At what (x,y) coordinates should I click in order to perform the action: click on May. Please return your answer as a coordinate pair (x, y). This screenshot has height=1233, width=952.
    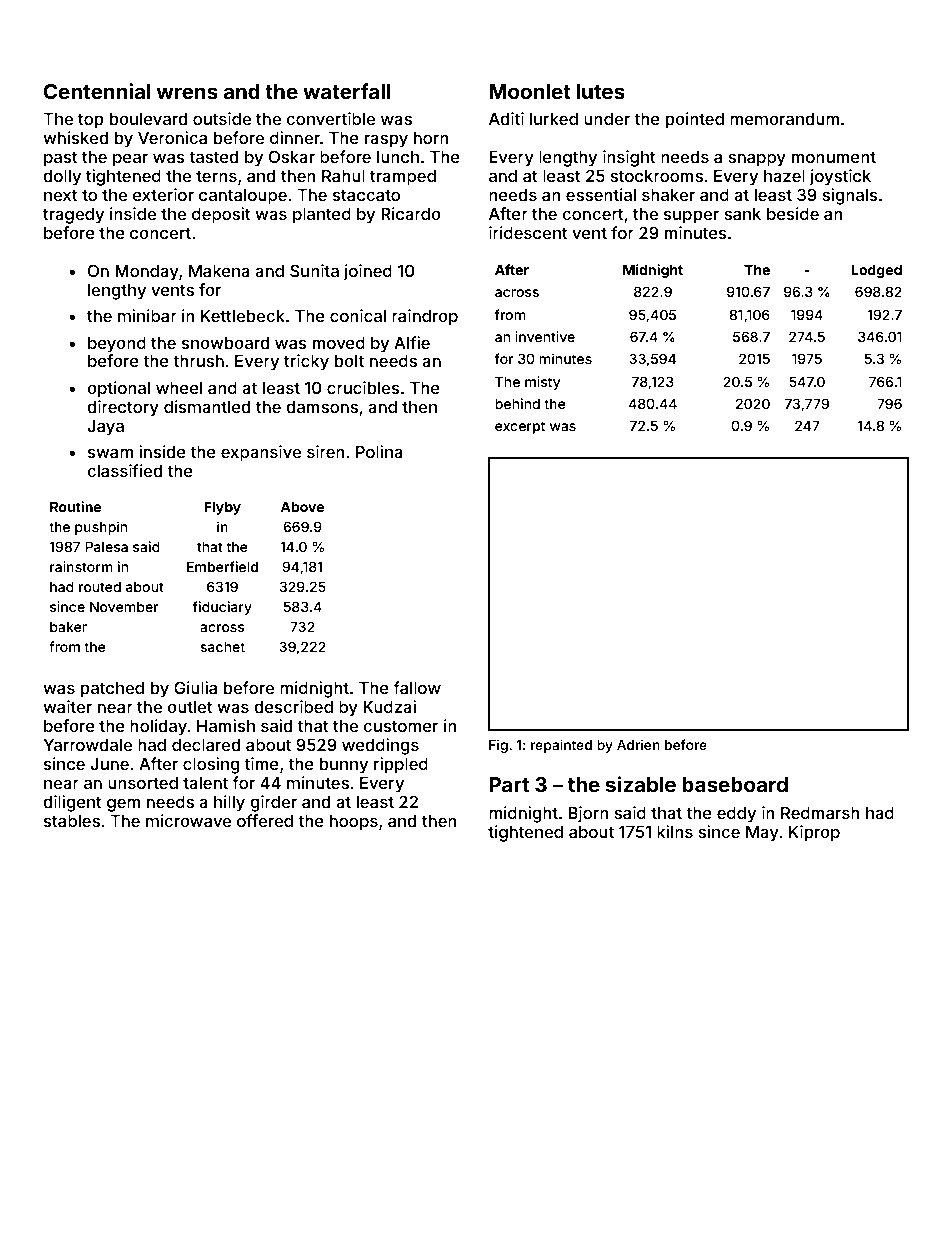
    Looking at the image, I should click on (762, 834).
